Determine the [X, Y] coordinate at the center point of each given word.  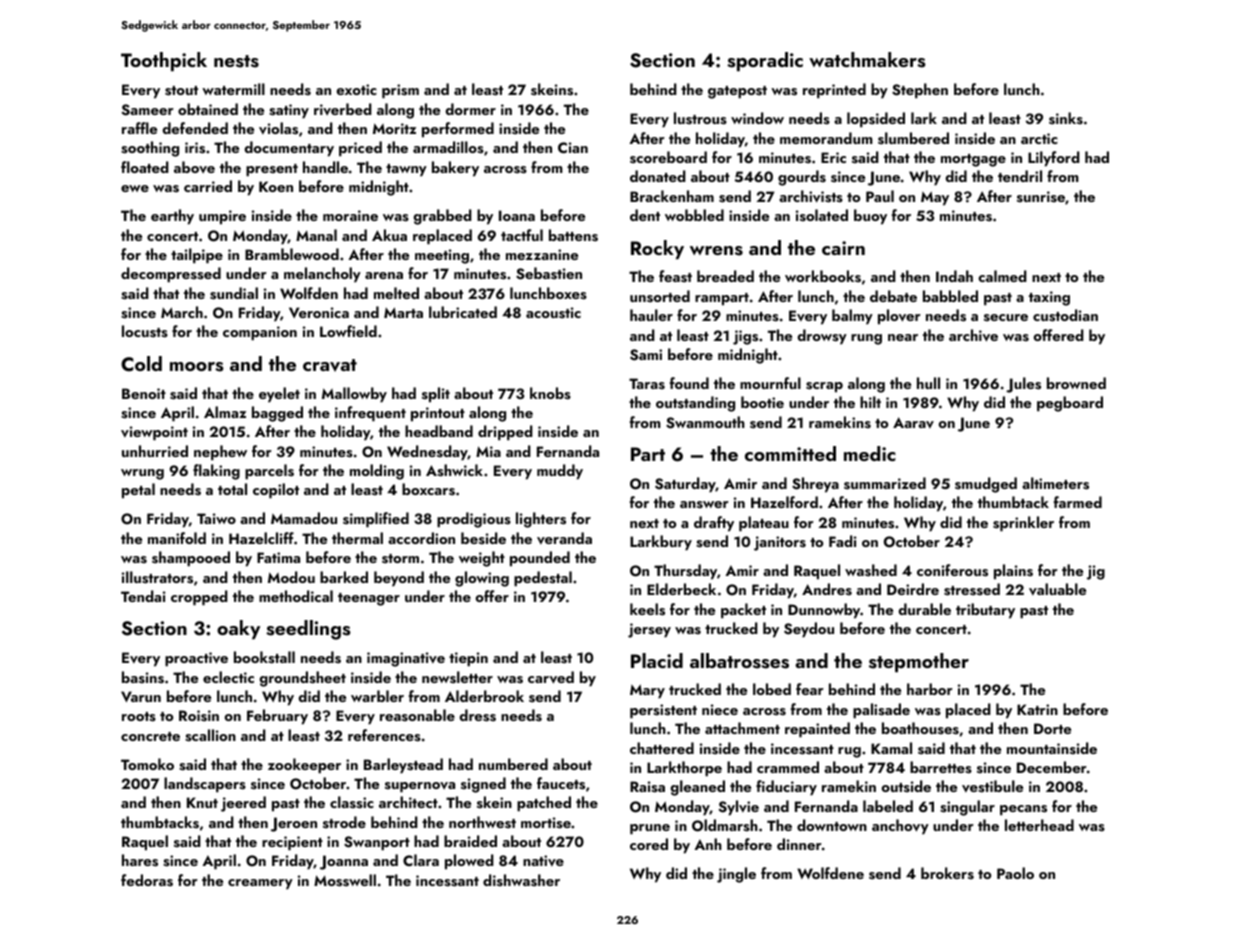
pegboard [1070, 404]
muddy [560, 472]
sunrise [1041, 197]
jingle [736, 875]
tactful [522, 235]
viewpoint [154, 433]
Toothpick [164, 61]
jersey [649, 630]
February [277, 717]
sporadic [765, 61]
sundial [234, 293]
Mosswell [345, 880]
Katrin [1037, 709]
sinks [1066, 118]
